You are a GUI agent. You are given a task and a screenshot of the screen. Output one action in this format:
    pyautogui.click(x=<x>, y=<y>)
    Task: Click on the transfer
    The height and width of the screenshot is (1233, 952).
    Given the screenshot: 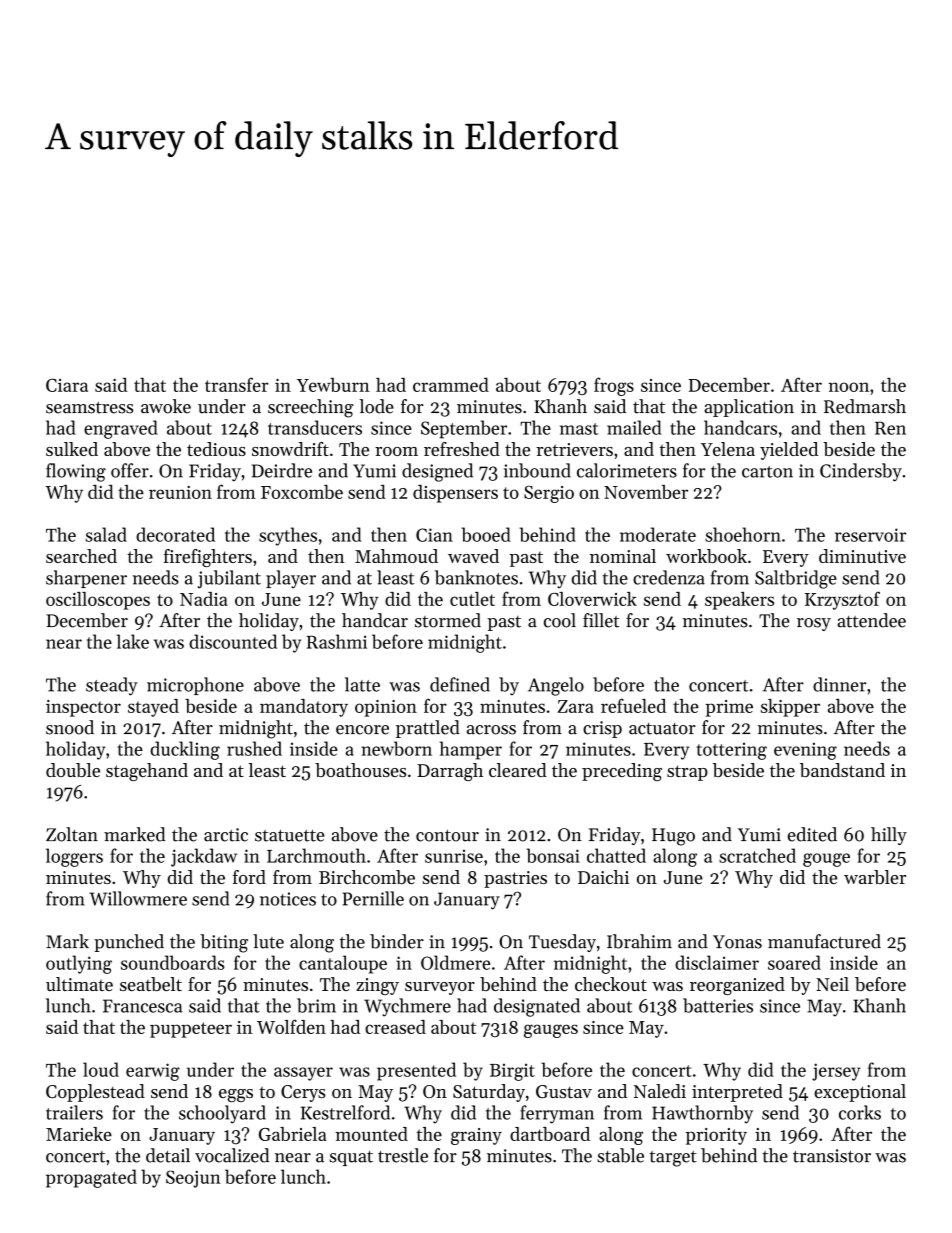 What is the action you would take?
    pyautogui.click(x=237, y=384)
